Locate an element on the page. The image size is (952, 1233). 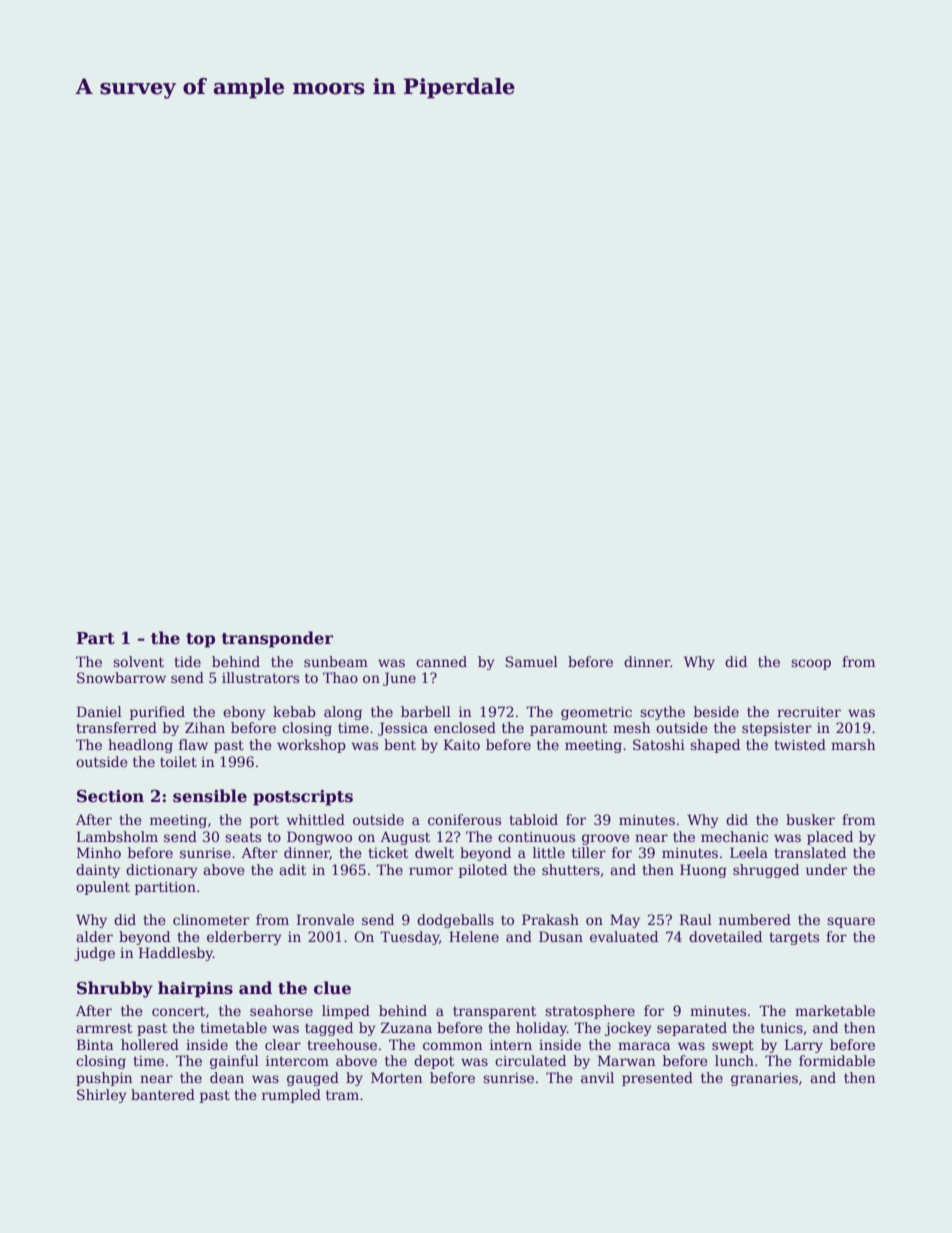
limped is located at coordinates (346, 1012).
